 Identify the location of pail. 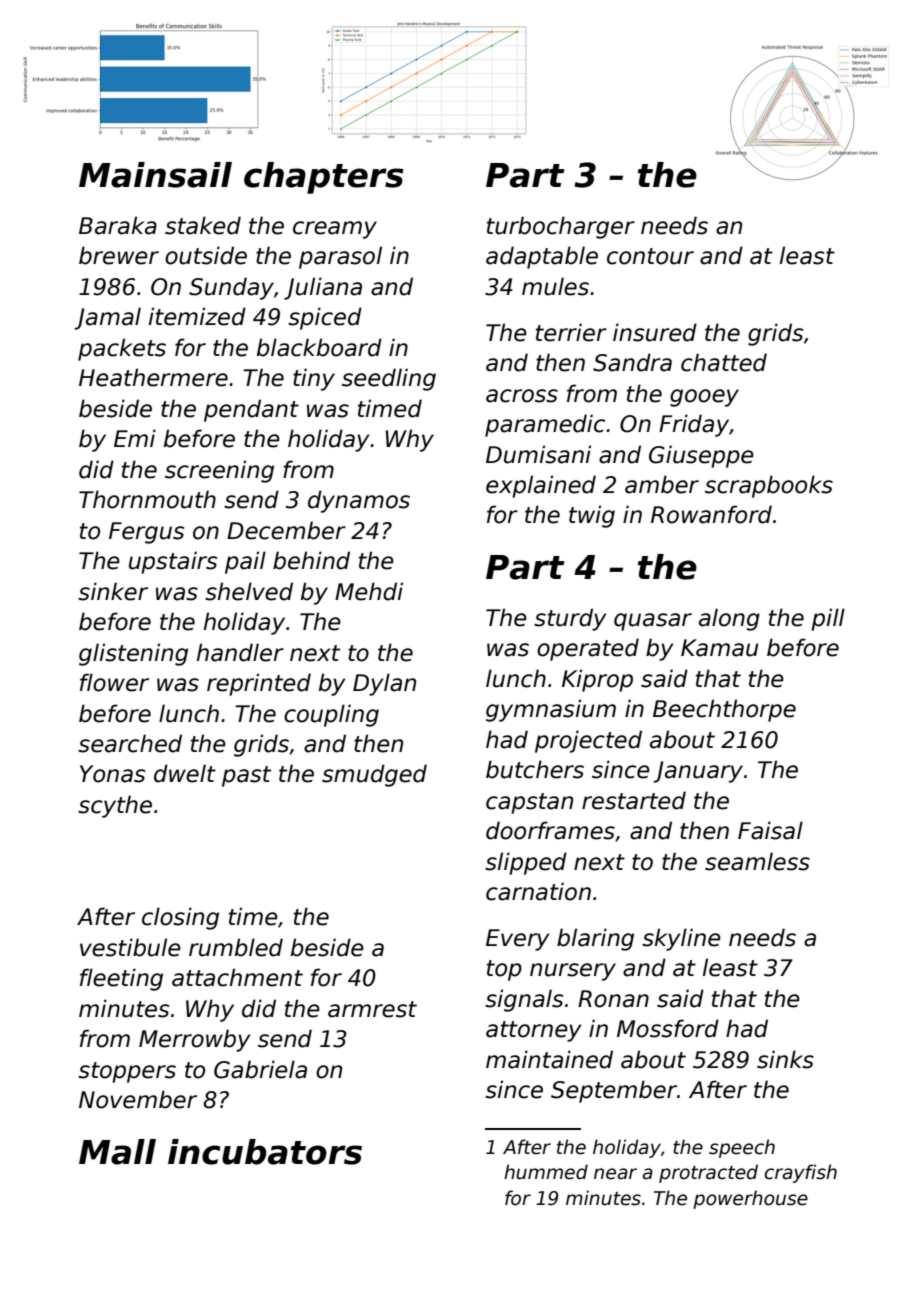
(245, 562).
